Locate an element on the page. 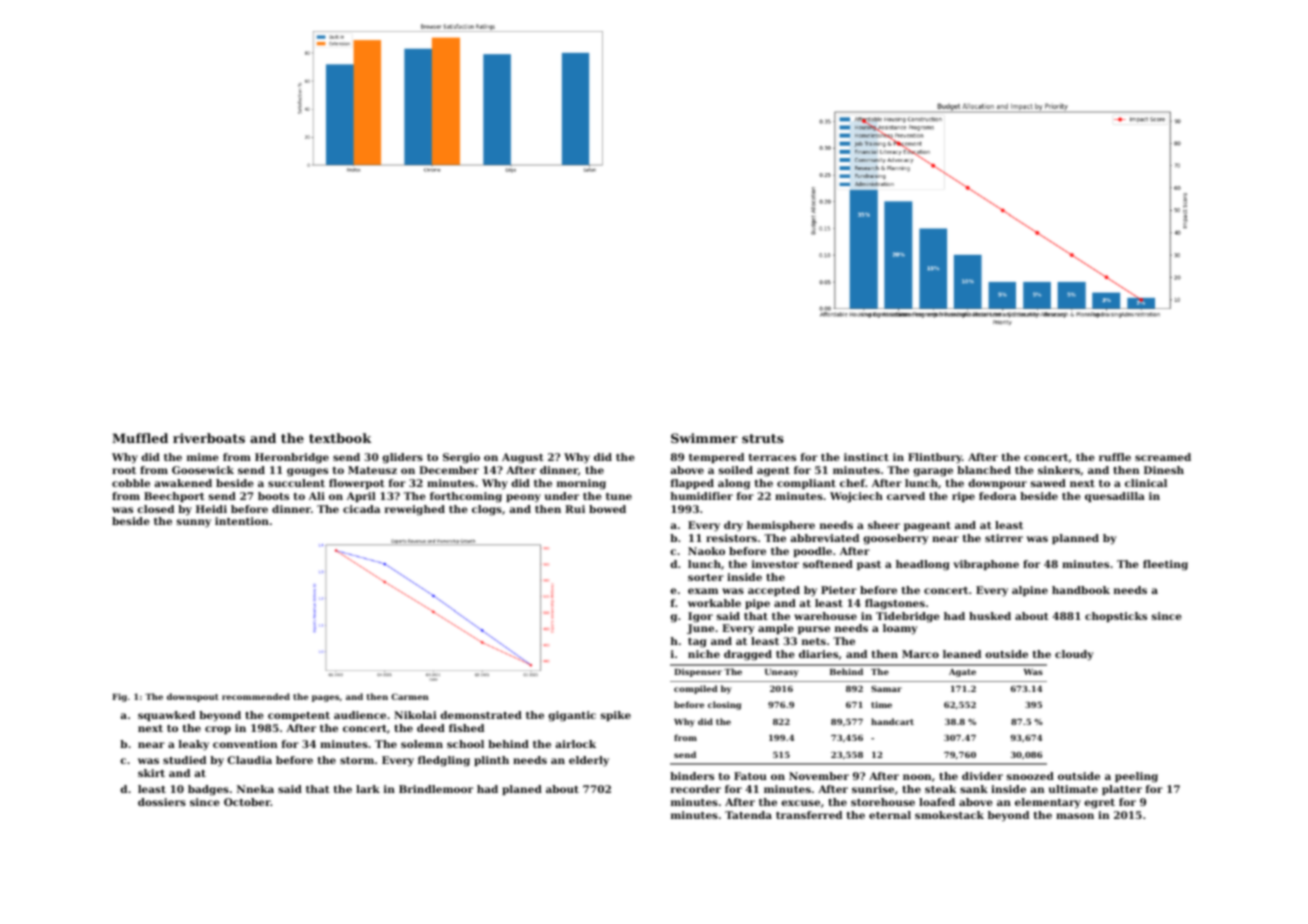 Image resolution: width=1308 pixels, height=924 pixels. Igor is located at coordinates (700, 617).
